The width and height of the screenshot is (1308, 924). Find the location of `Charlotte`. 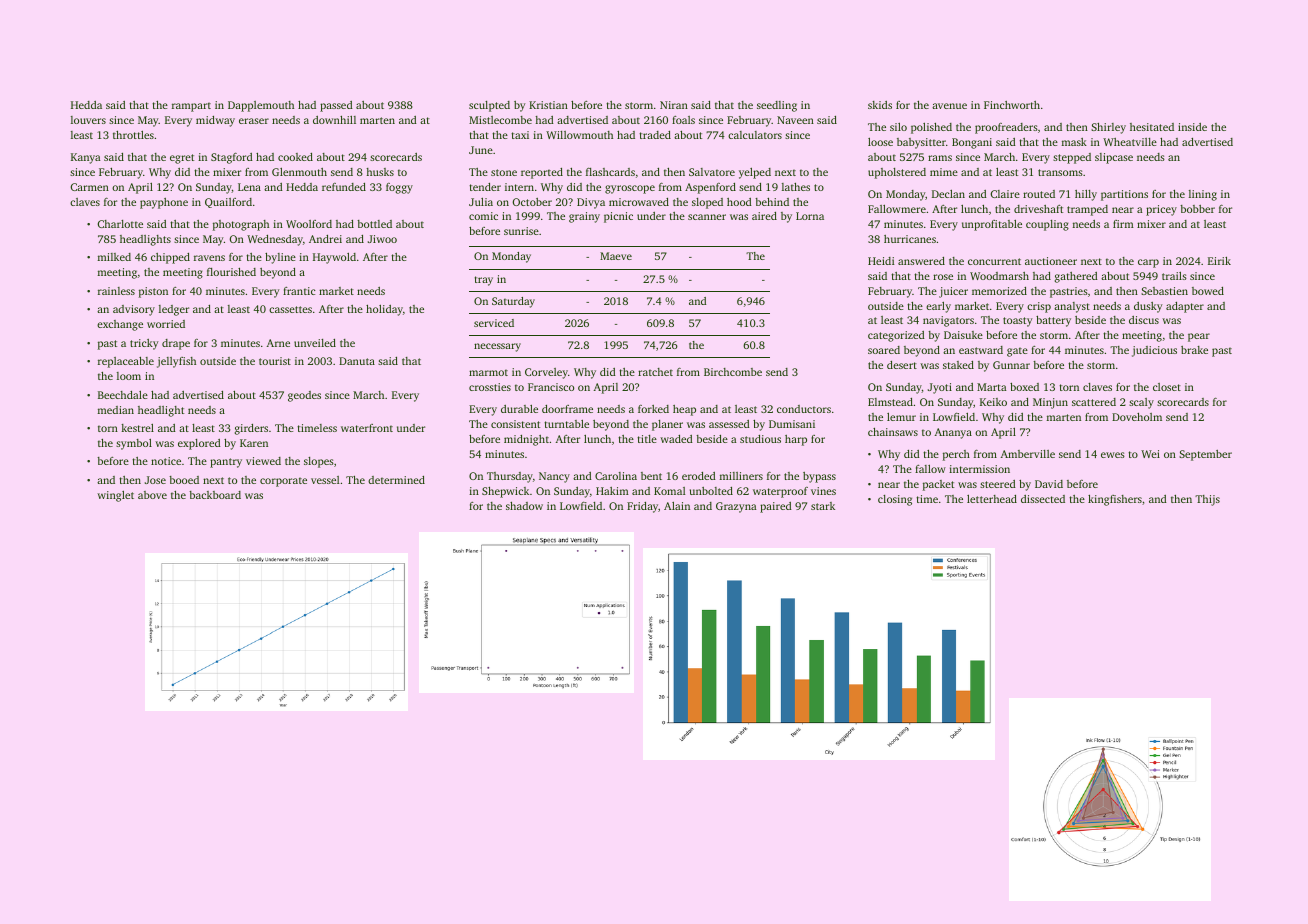

Charlotte is located at coordinates (120, 224).
